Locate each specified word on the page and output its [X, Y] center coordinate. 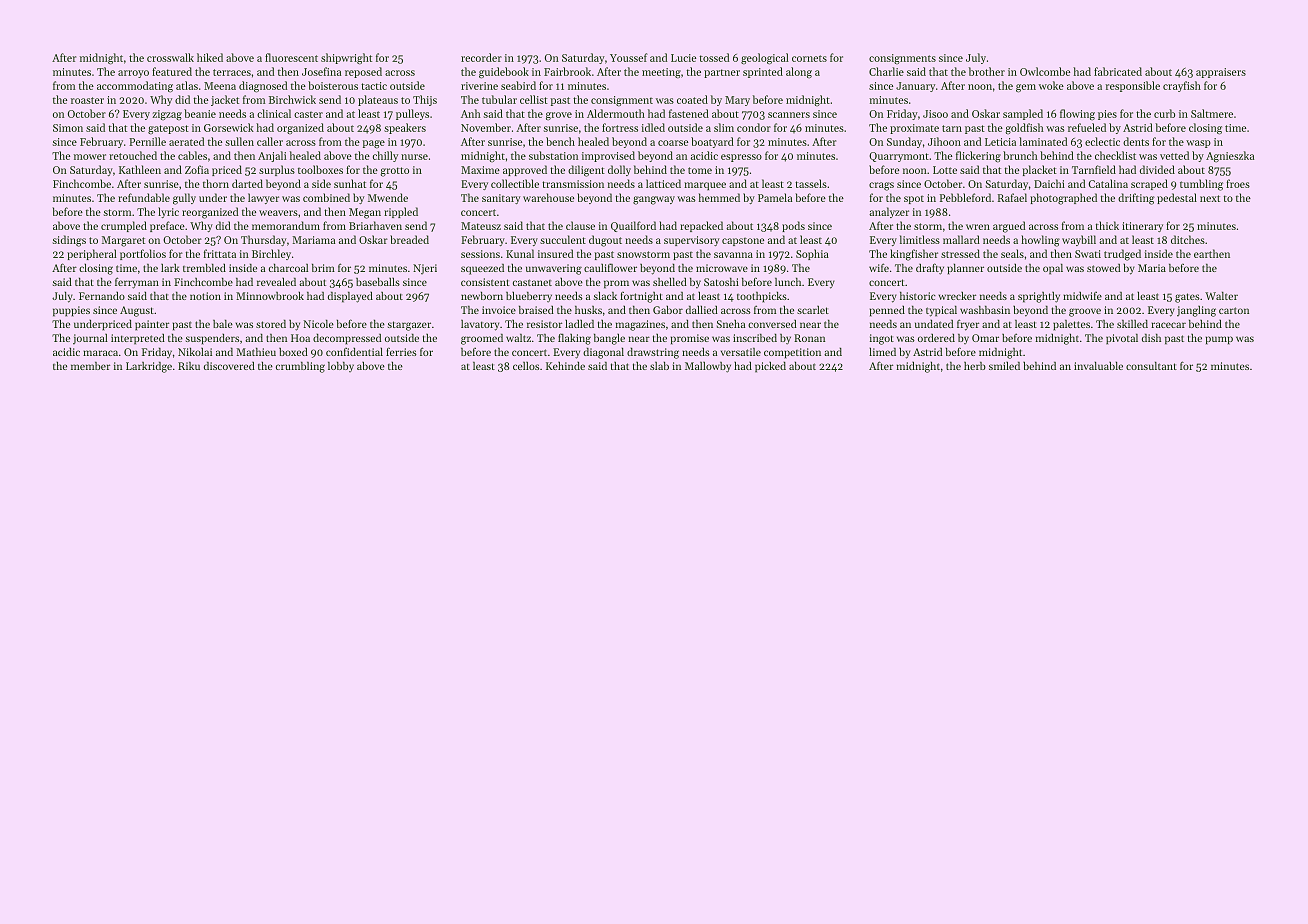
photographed [1063, 199]
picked [770, 367]
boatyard [712, 142]
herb [975, 366]
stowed [1103, 268]
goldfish [1024, 128]
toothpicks [762, 297]
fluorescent [291, 57]
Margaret [123, 241]
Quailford [633, 226]
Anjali [272, 156]
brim [323, 268]
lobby [341, 367]
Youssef [629, 57]
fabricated [1118, 71]
